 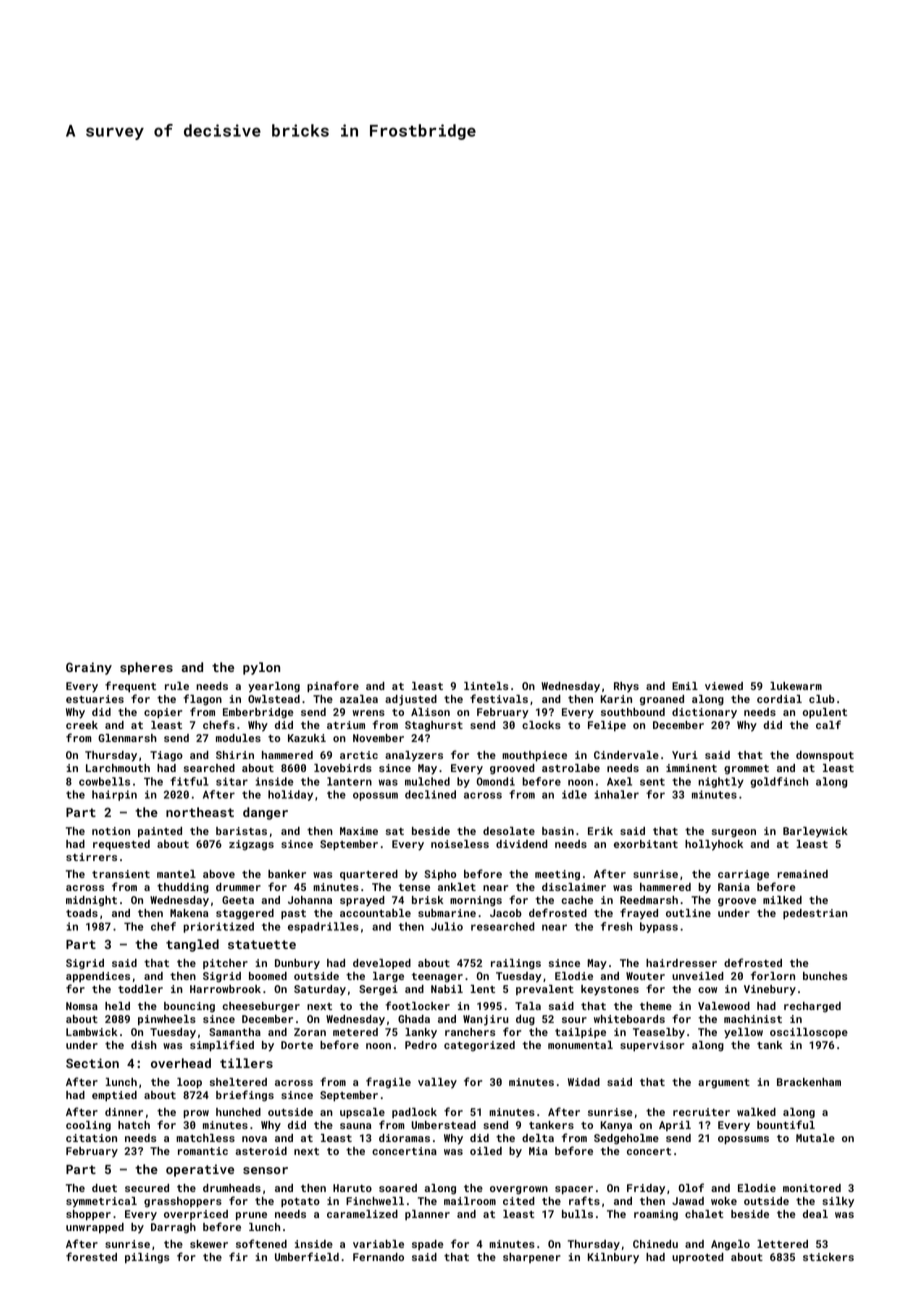 I want to click on mailroom, so click(x=470, y=1201).
